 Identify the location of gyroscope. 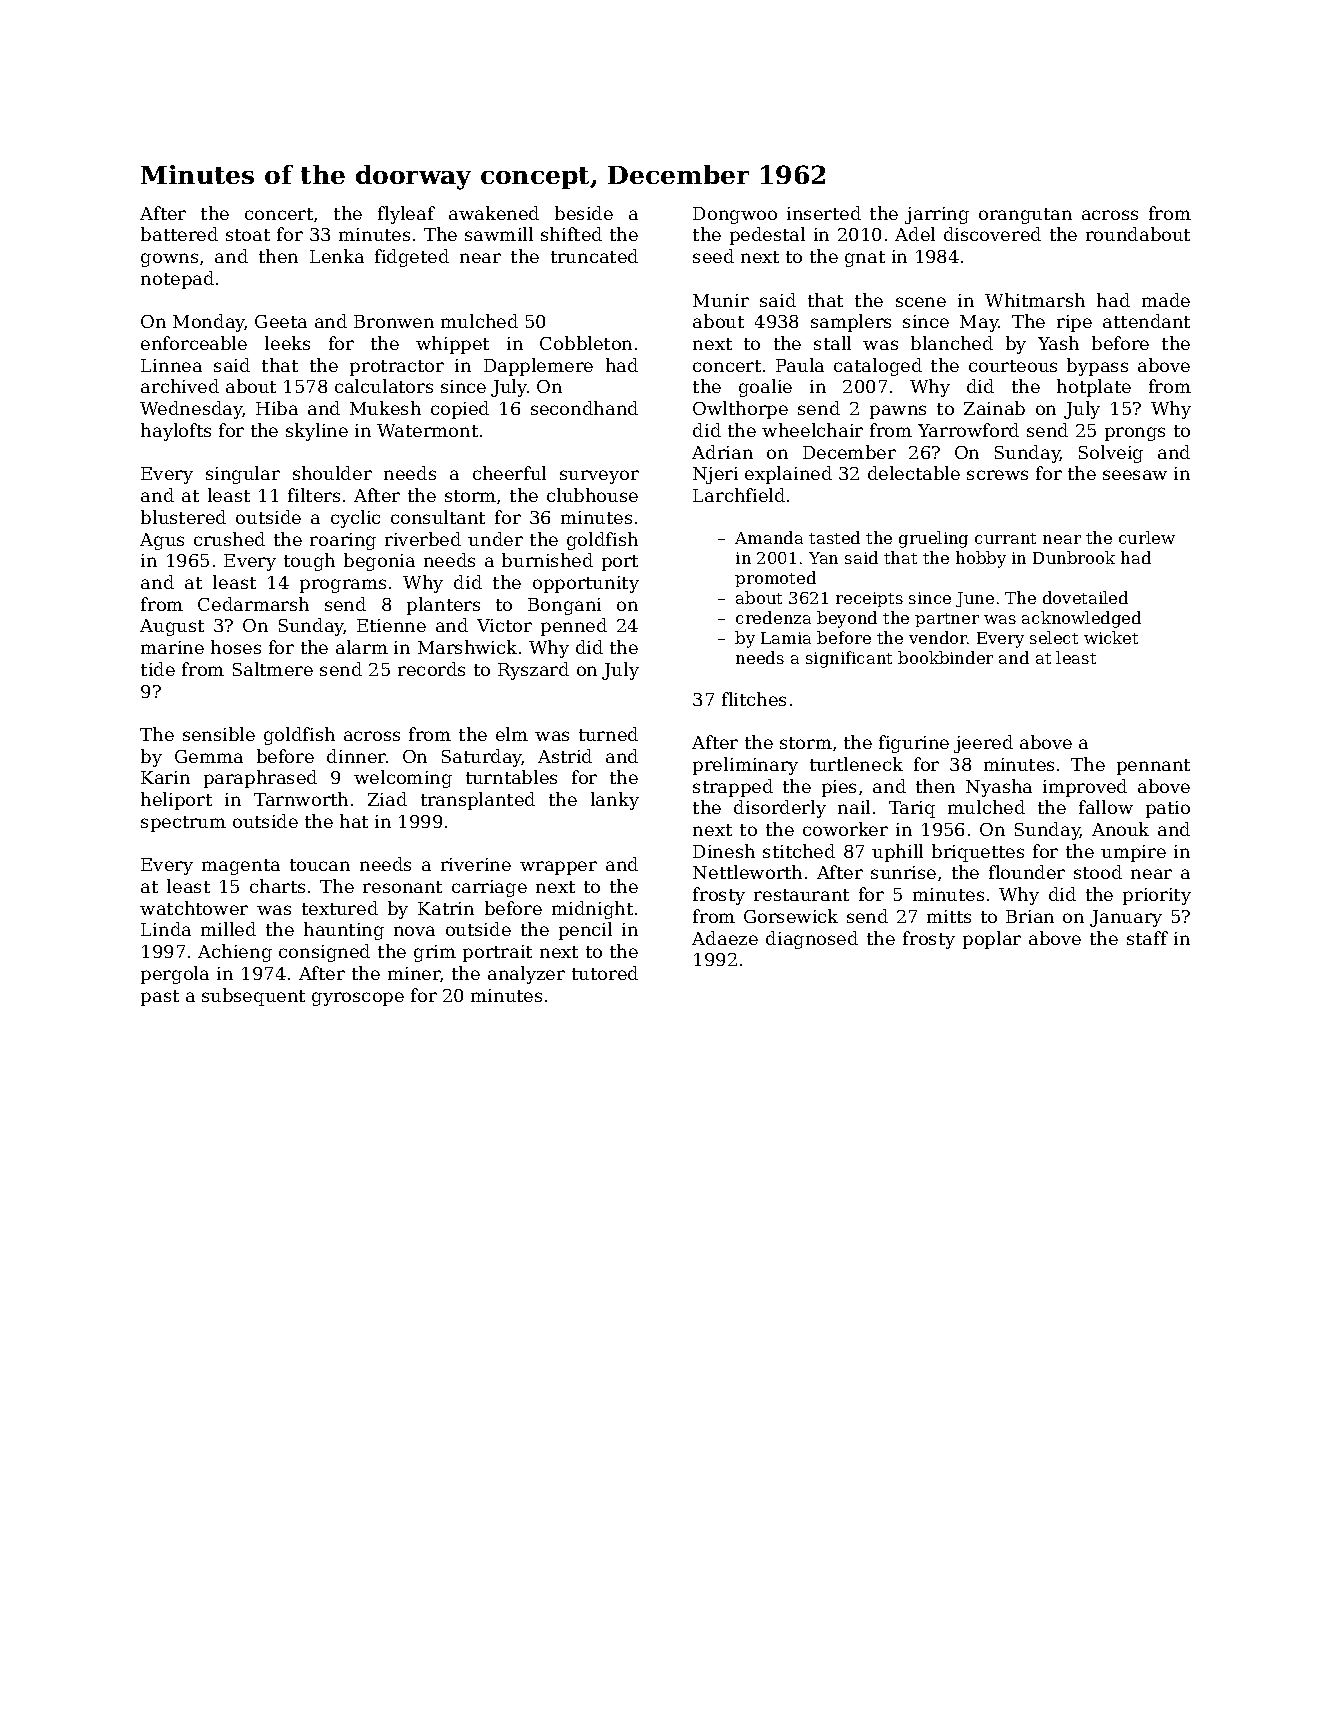
(358, 999).
